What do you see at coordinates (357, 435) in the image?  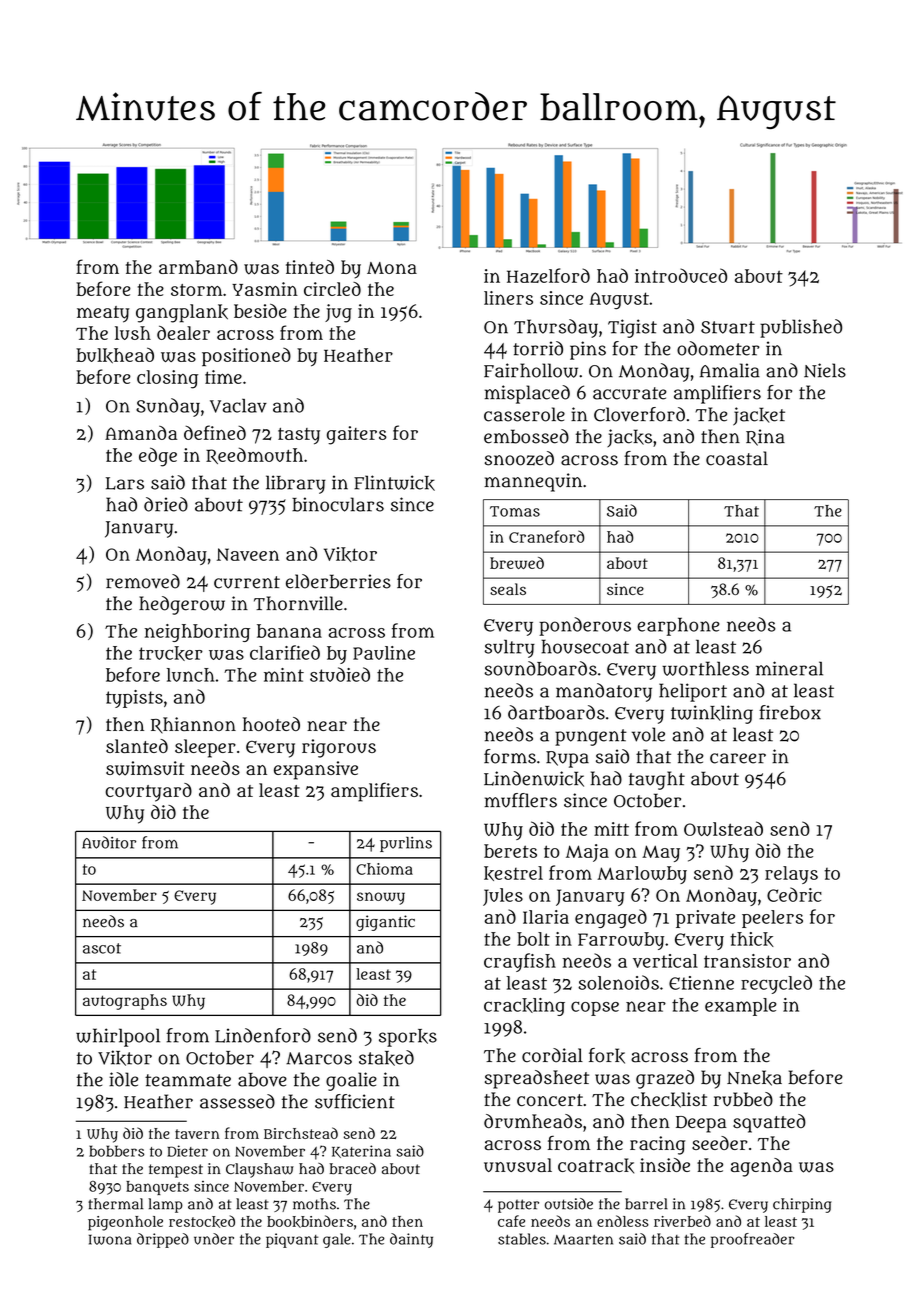 I see `gaiters` at bounding box center [357, 435].
